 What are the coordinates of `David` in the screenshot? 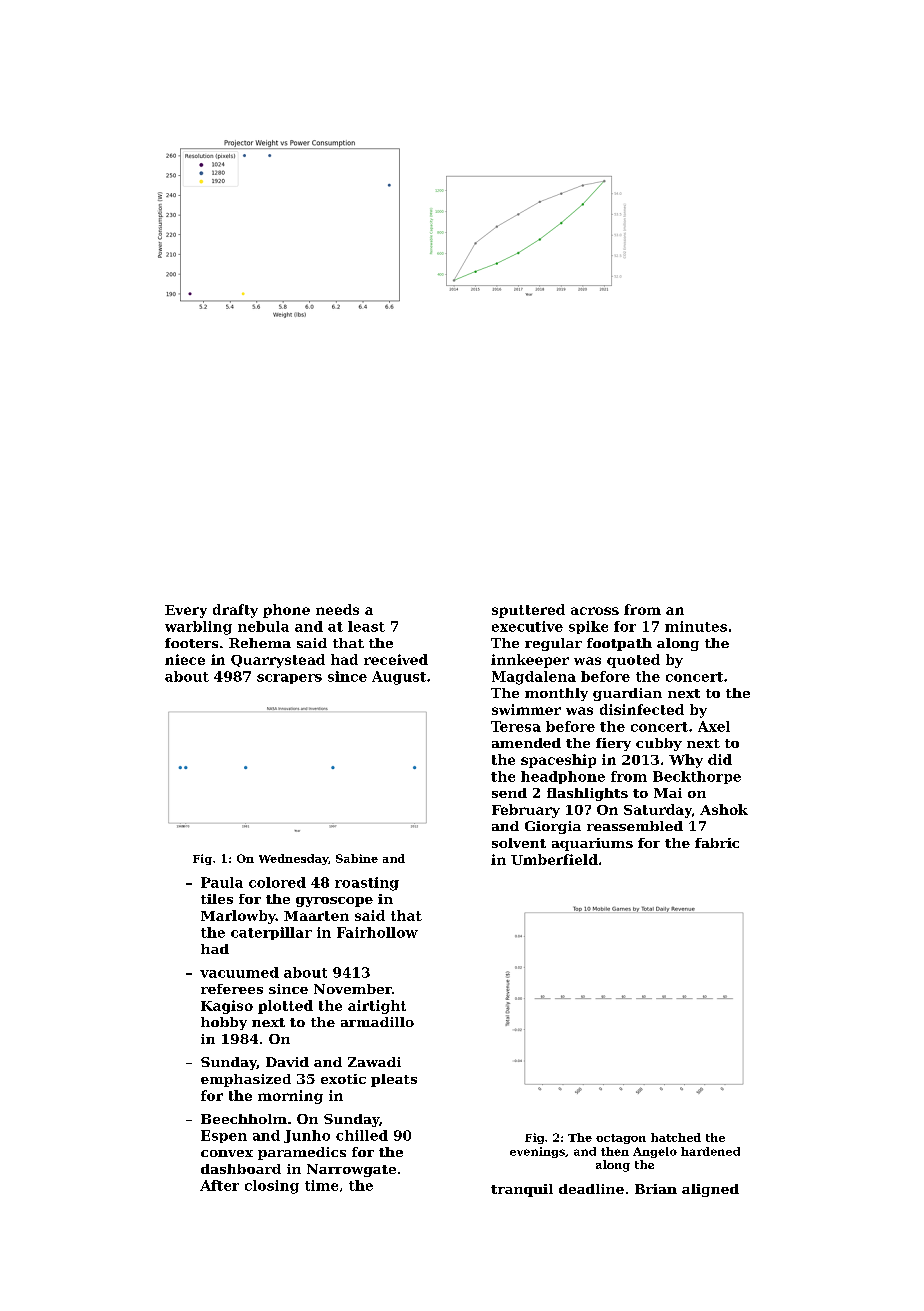 It's located at (287, 1062).
